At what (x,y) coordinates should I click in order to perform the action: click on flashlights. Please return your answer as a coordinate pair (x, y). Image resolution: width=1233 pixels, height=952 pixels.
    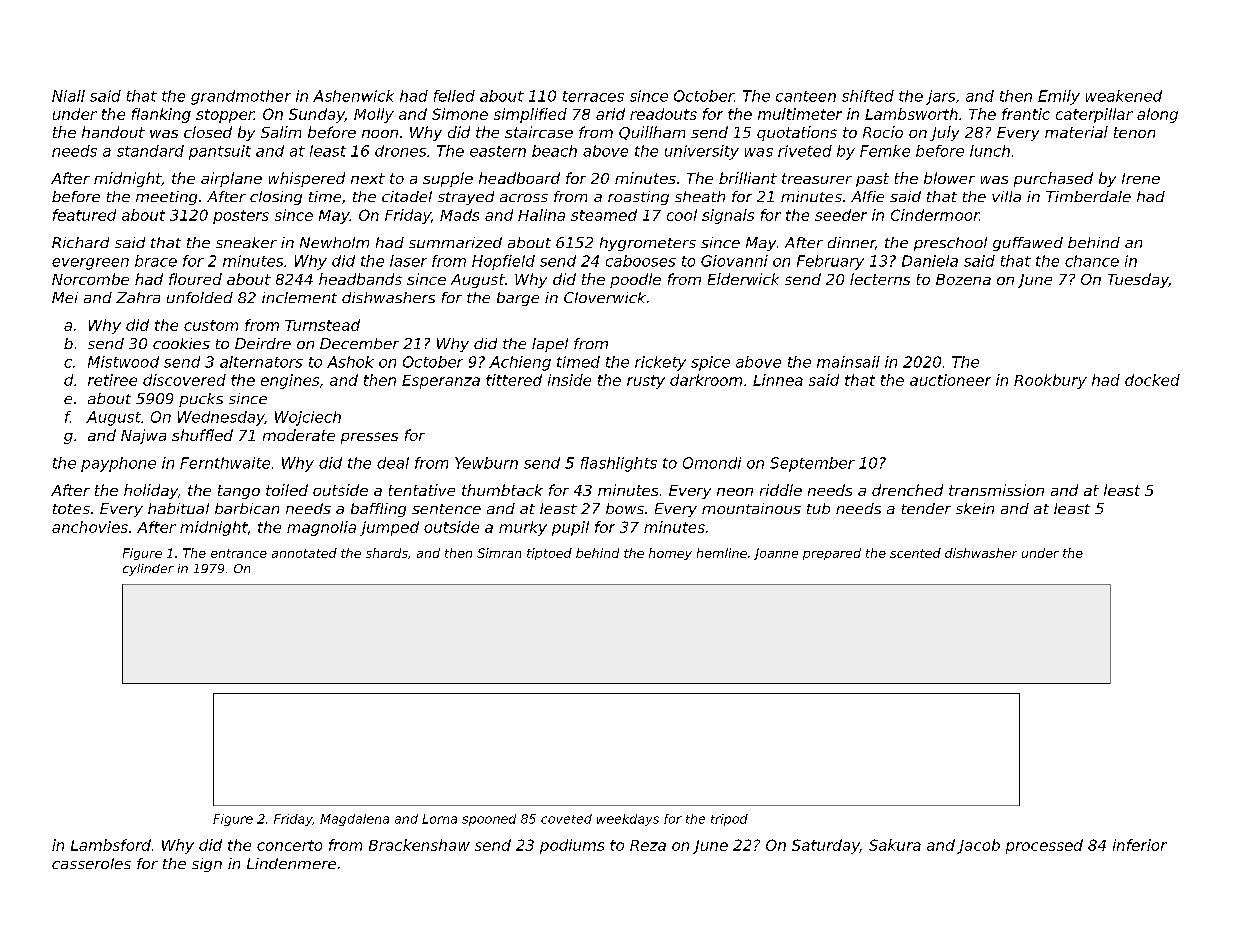
    Looking at the image, I should click on (619, 464).
